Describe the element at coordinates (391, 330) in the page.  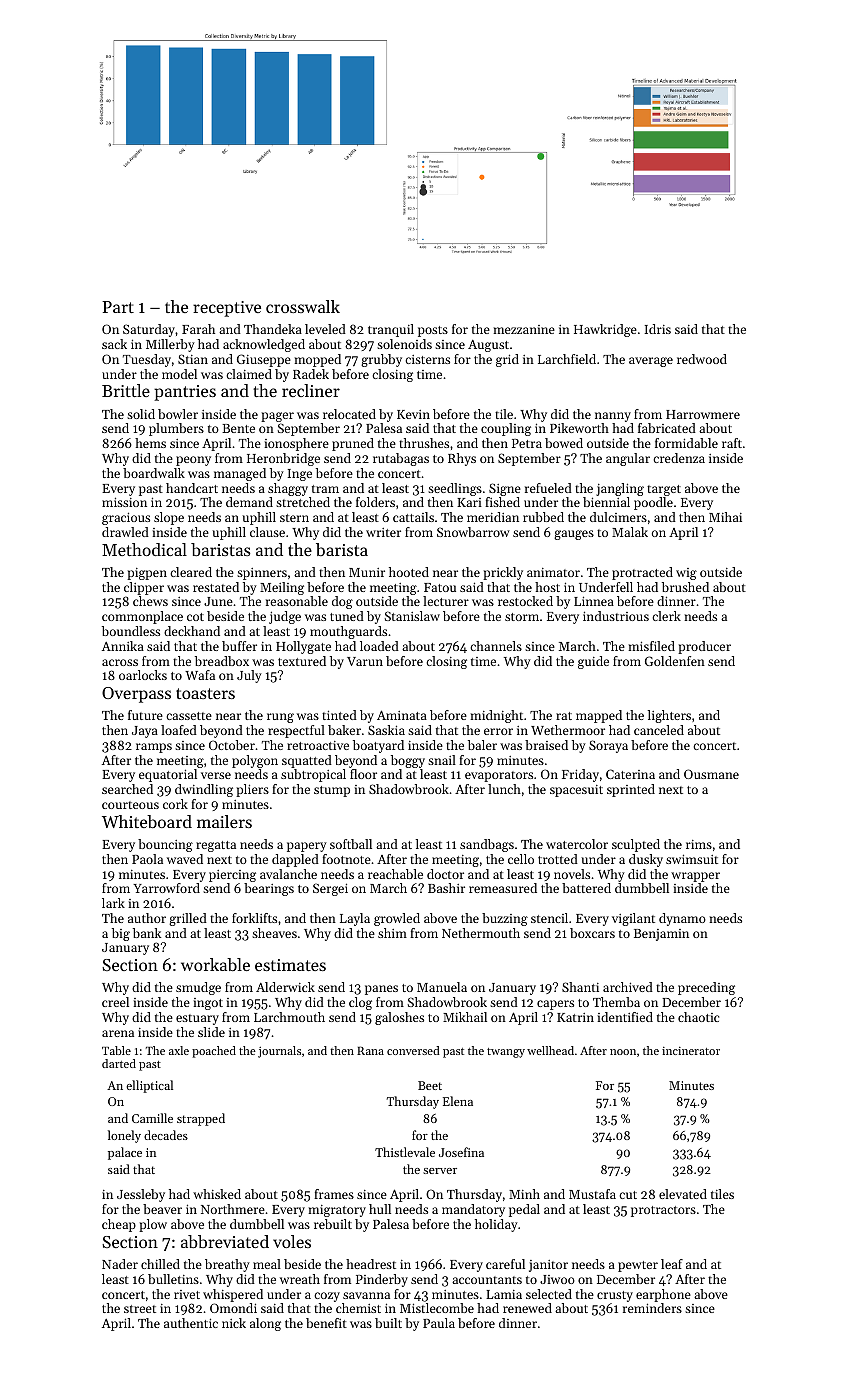
I see `tranquil` at that location.
